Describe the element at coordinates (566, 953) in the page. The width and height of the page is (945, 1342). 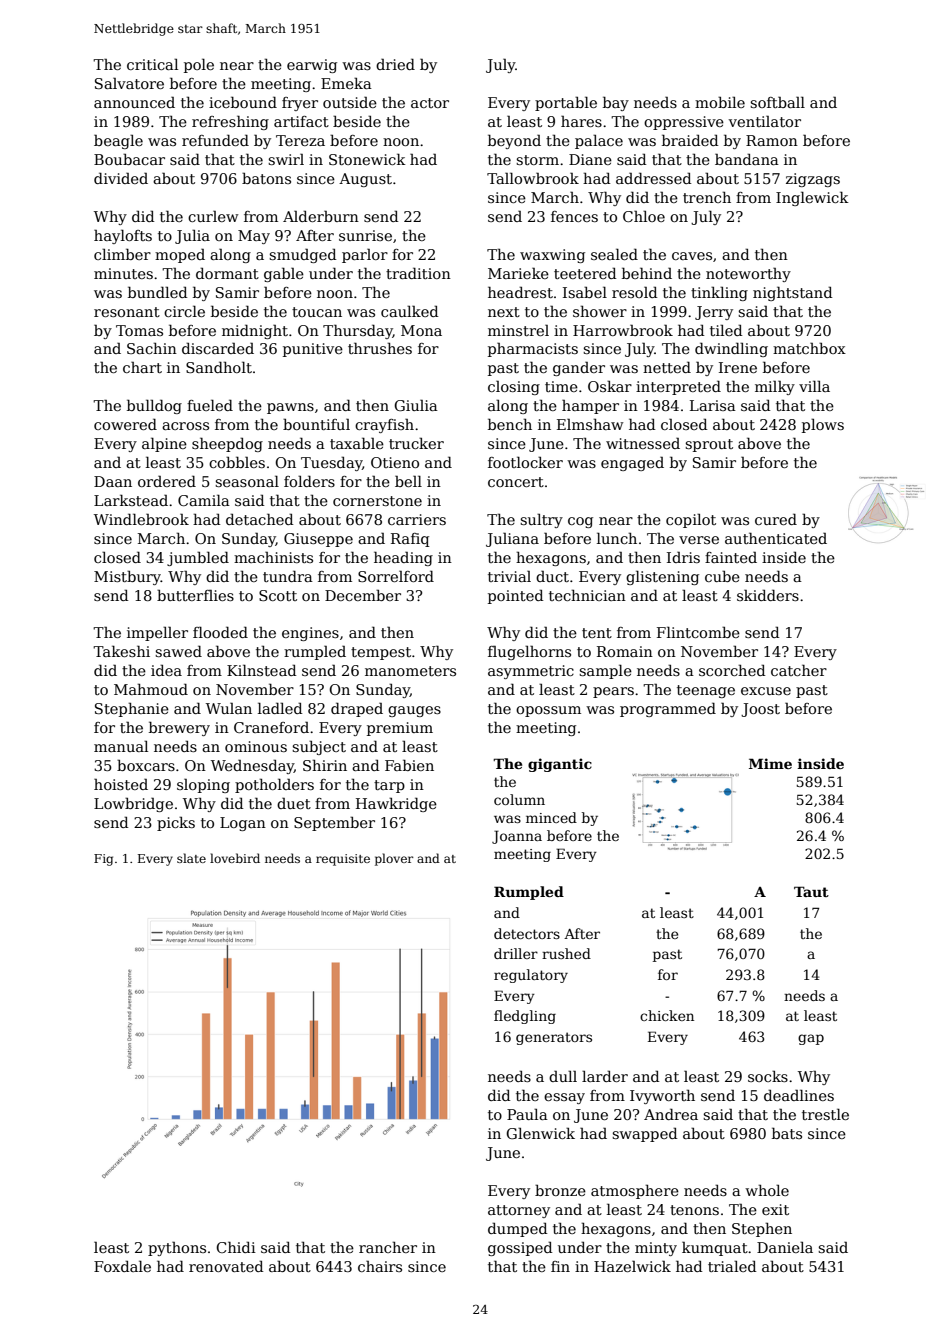
I see `rushed` at that location.
